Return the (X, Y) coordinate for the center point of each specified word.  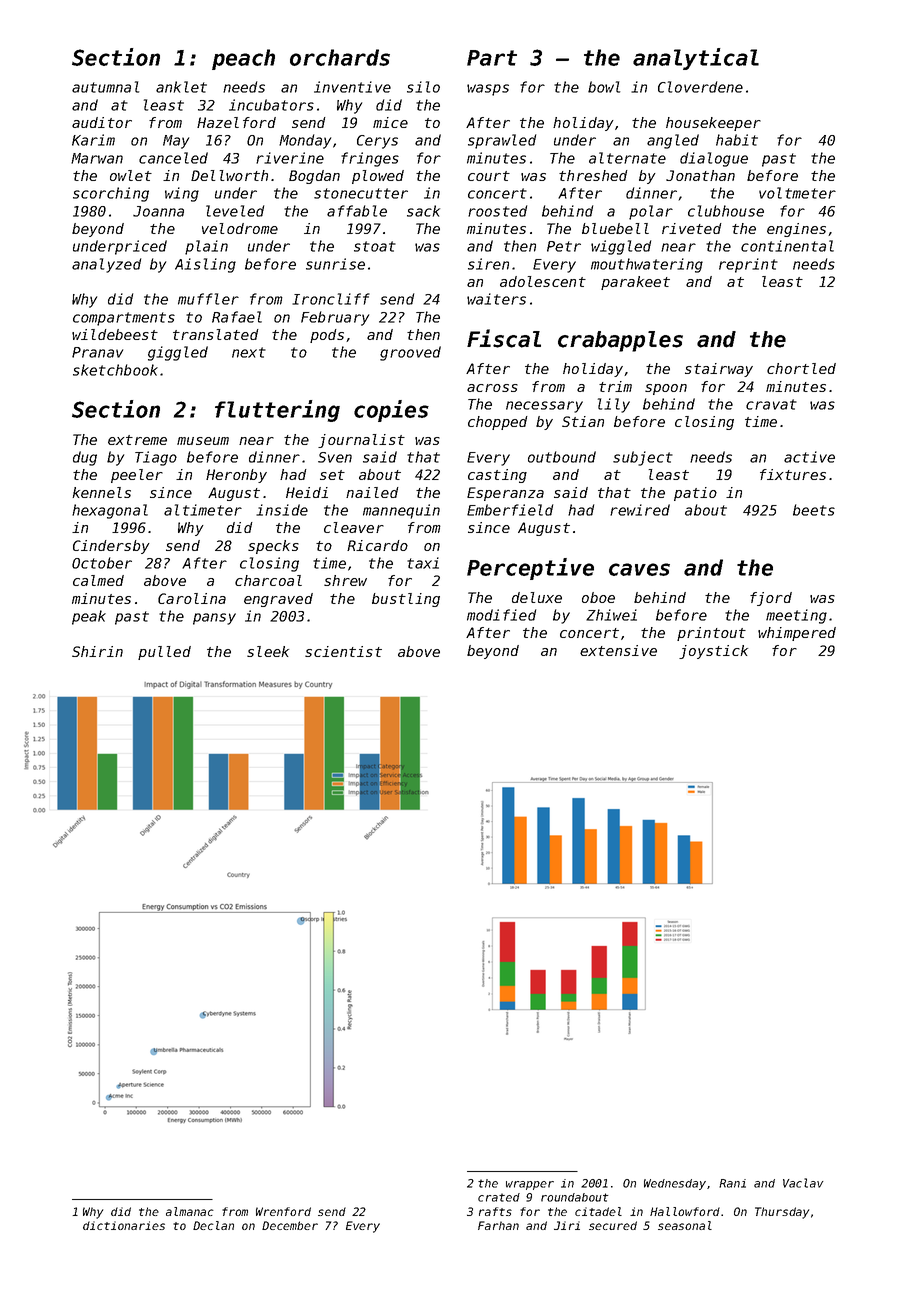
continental (787, 246)
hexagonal (110, 511)
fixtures (793, 474)
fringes (370, 159)
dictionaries (124, 1225)
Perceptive (530, 569)
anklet (181, 87)
